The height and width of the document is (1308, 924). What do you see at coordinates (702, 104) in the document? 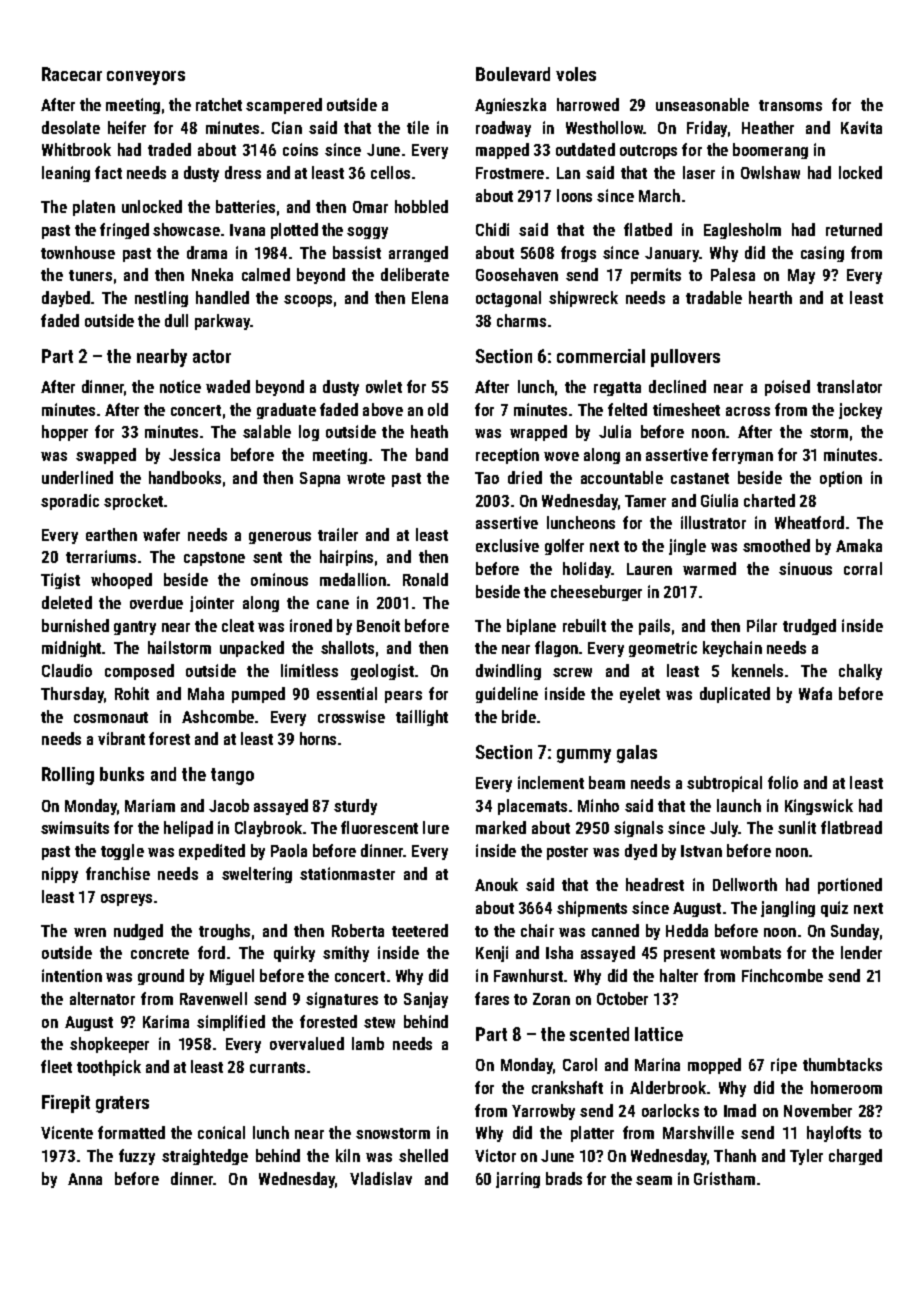
I see `unseasonable` at bounding box center [702, 104].
